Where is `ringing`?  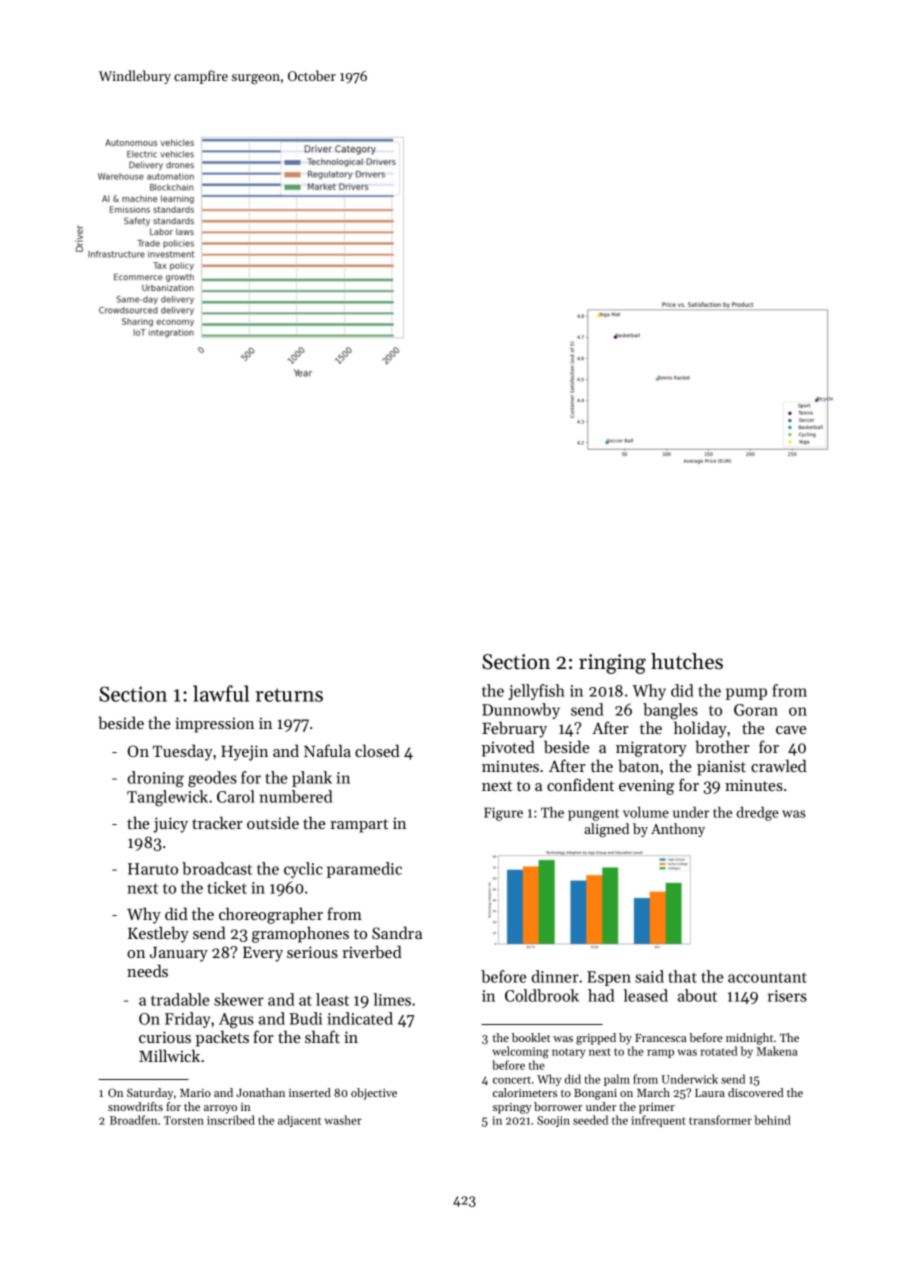 ringing is located at coordinates (612, 664).
